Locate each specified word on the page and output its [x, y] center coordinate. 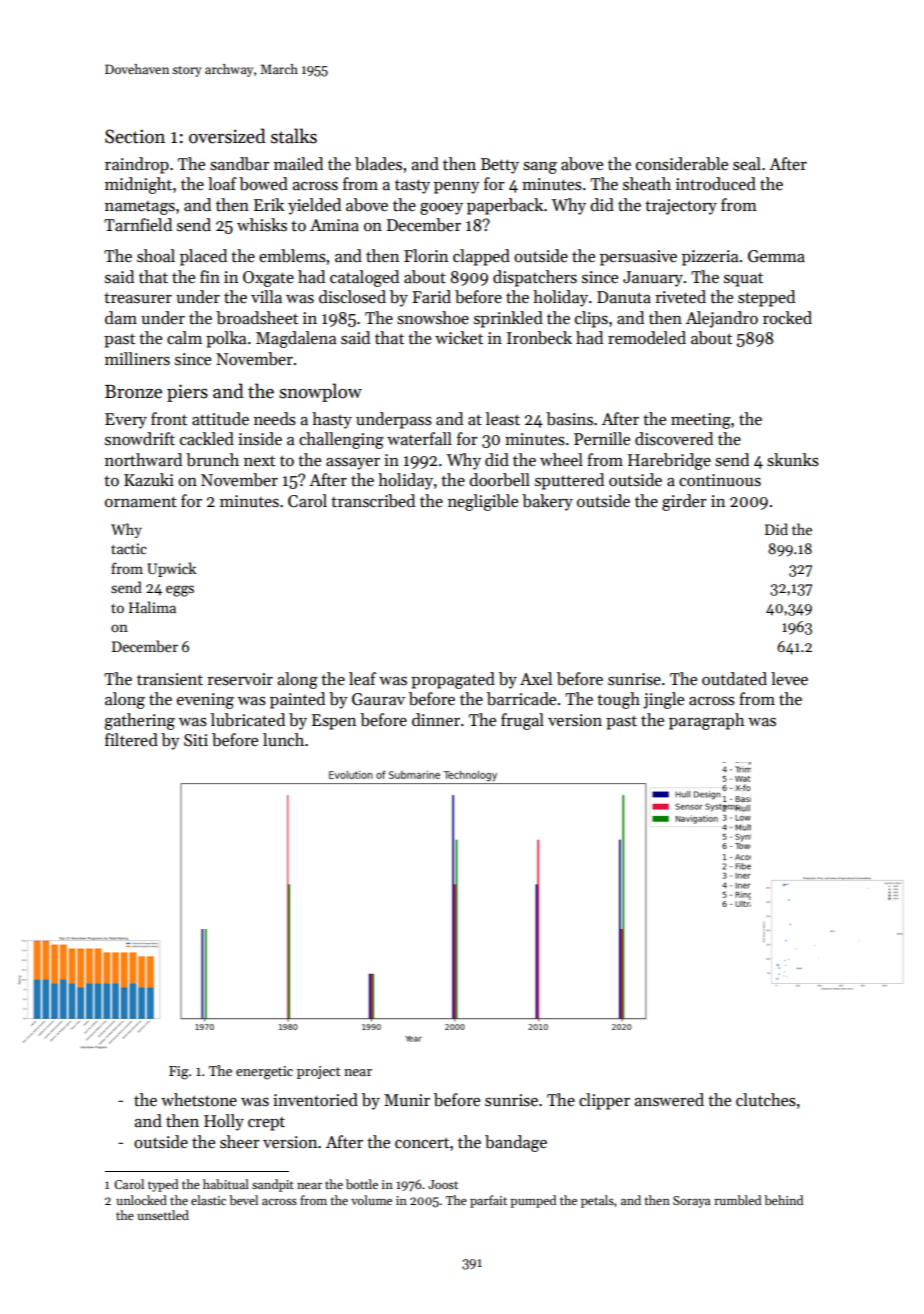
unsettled [163, 1215]
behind [783, 1200]
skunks [793, 460]
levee [789, 679]
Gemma [776, 256]
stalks [294, 136]
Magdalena [296, 339]
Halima [152, 607]
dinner [436, 720]
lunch [283, 740]
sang [540, 168]
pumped [533, 1201]
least [503, 419]
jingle [663, 700]
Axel [536, 679]
